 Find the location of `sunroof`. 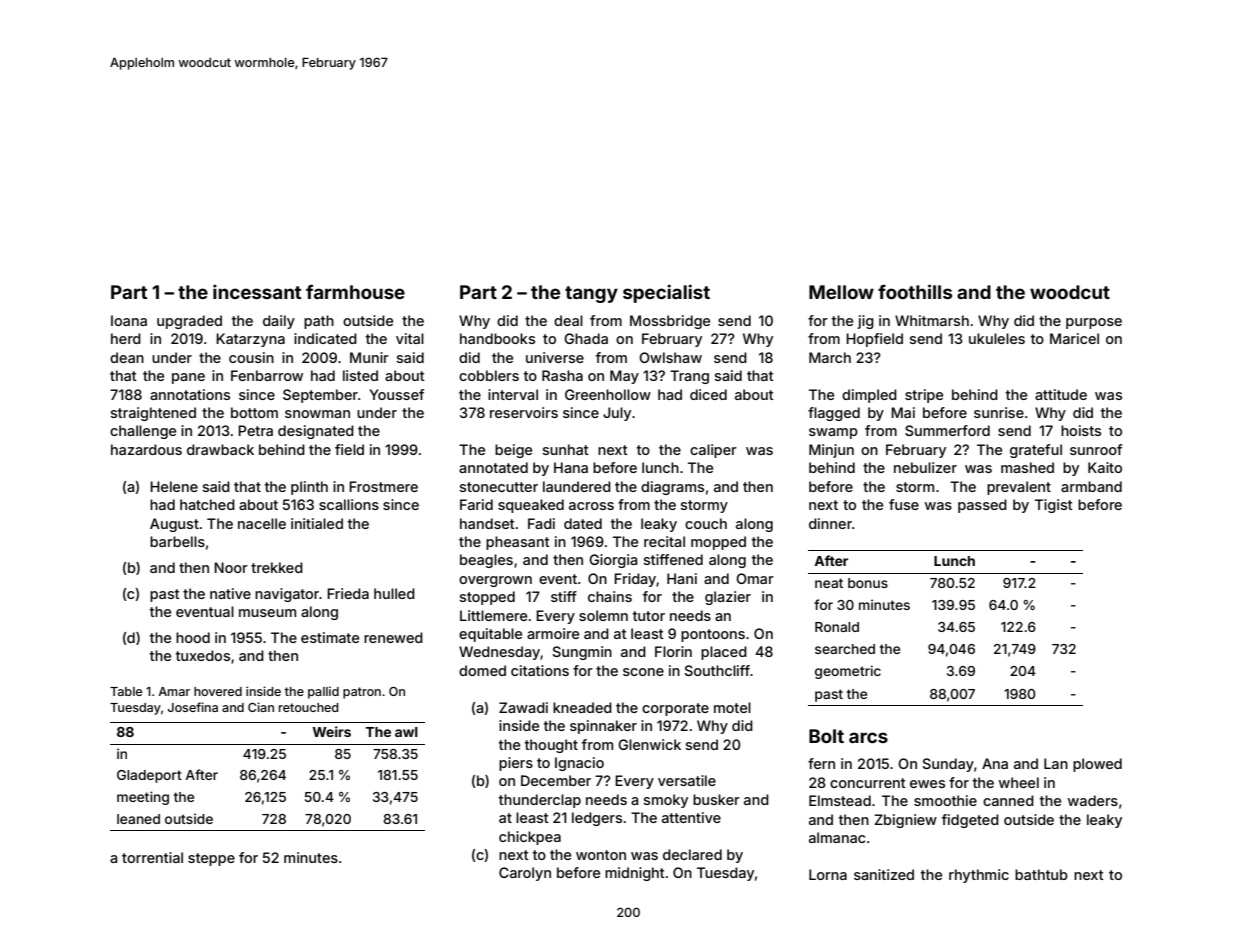

sunroof is located at coordinates (1096, 449).
